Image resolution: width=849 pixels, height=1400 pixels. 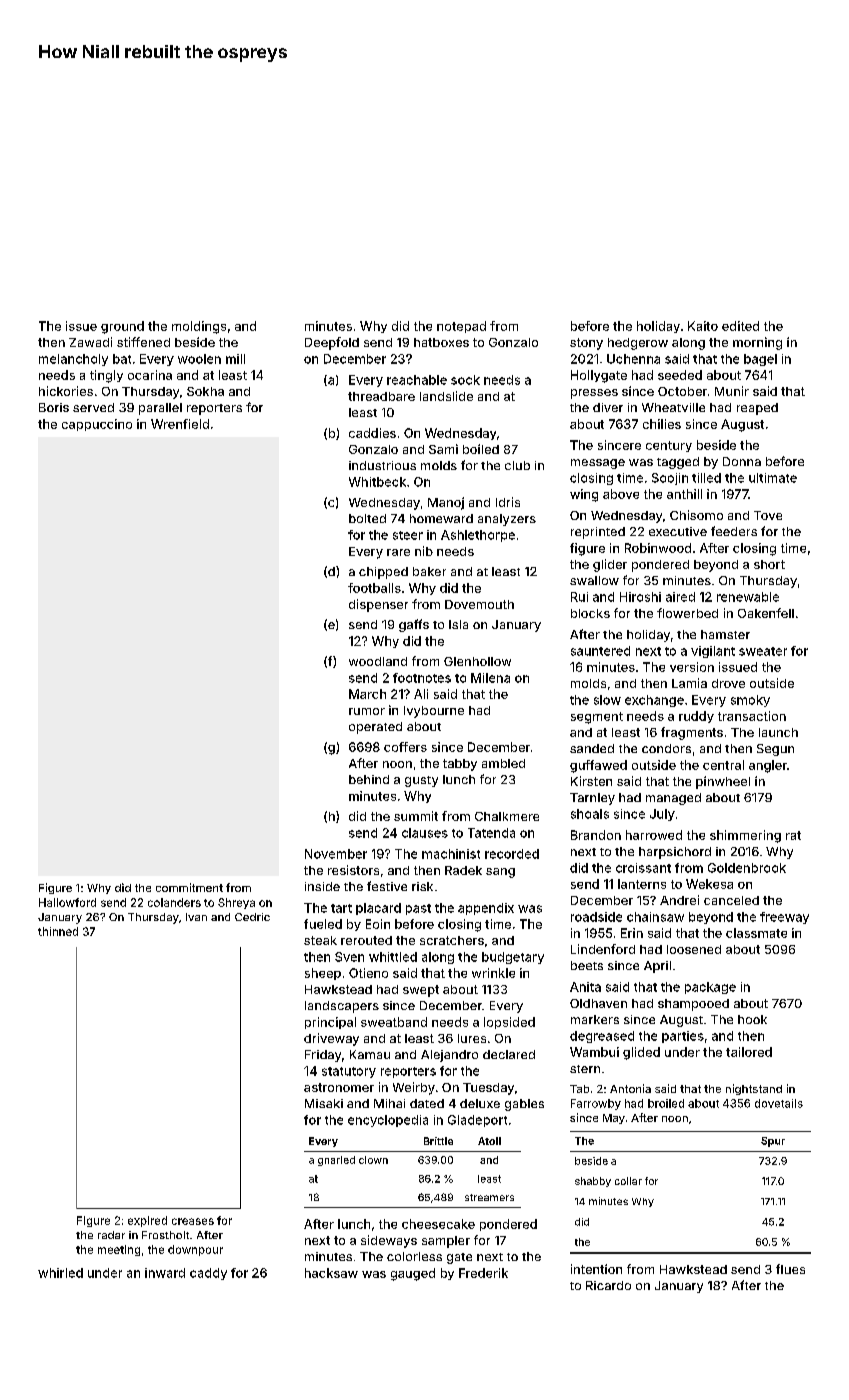 What do you see at coordinates (367, 694) in the screenshot?
I see `March` at bounding box center [367, 694].
